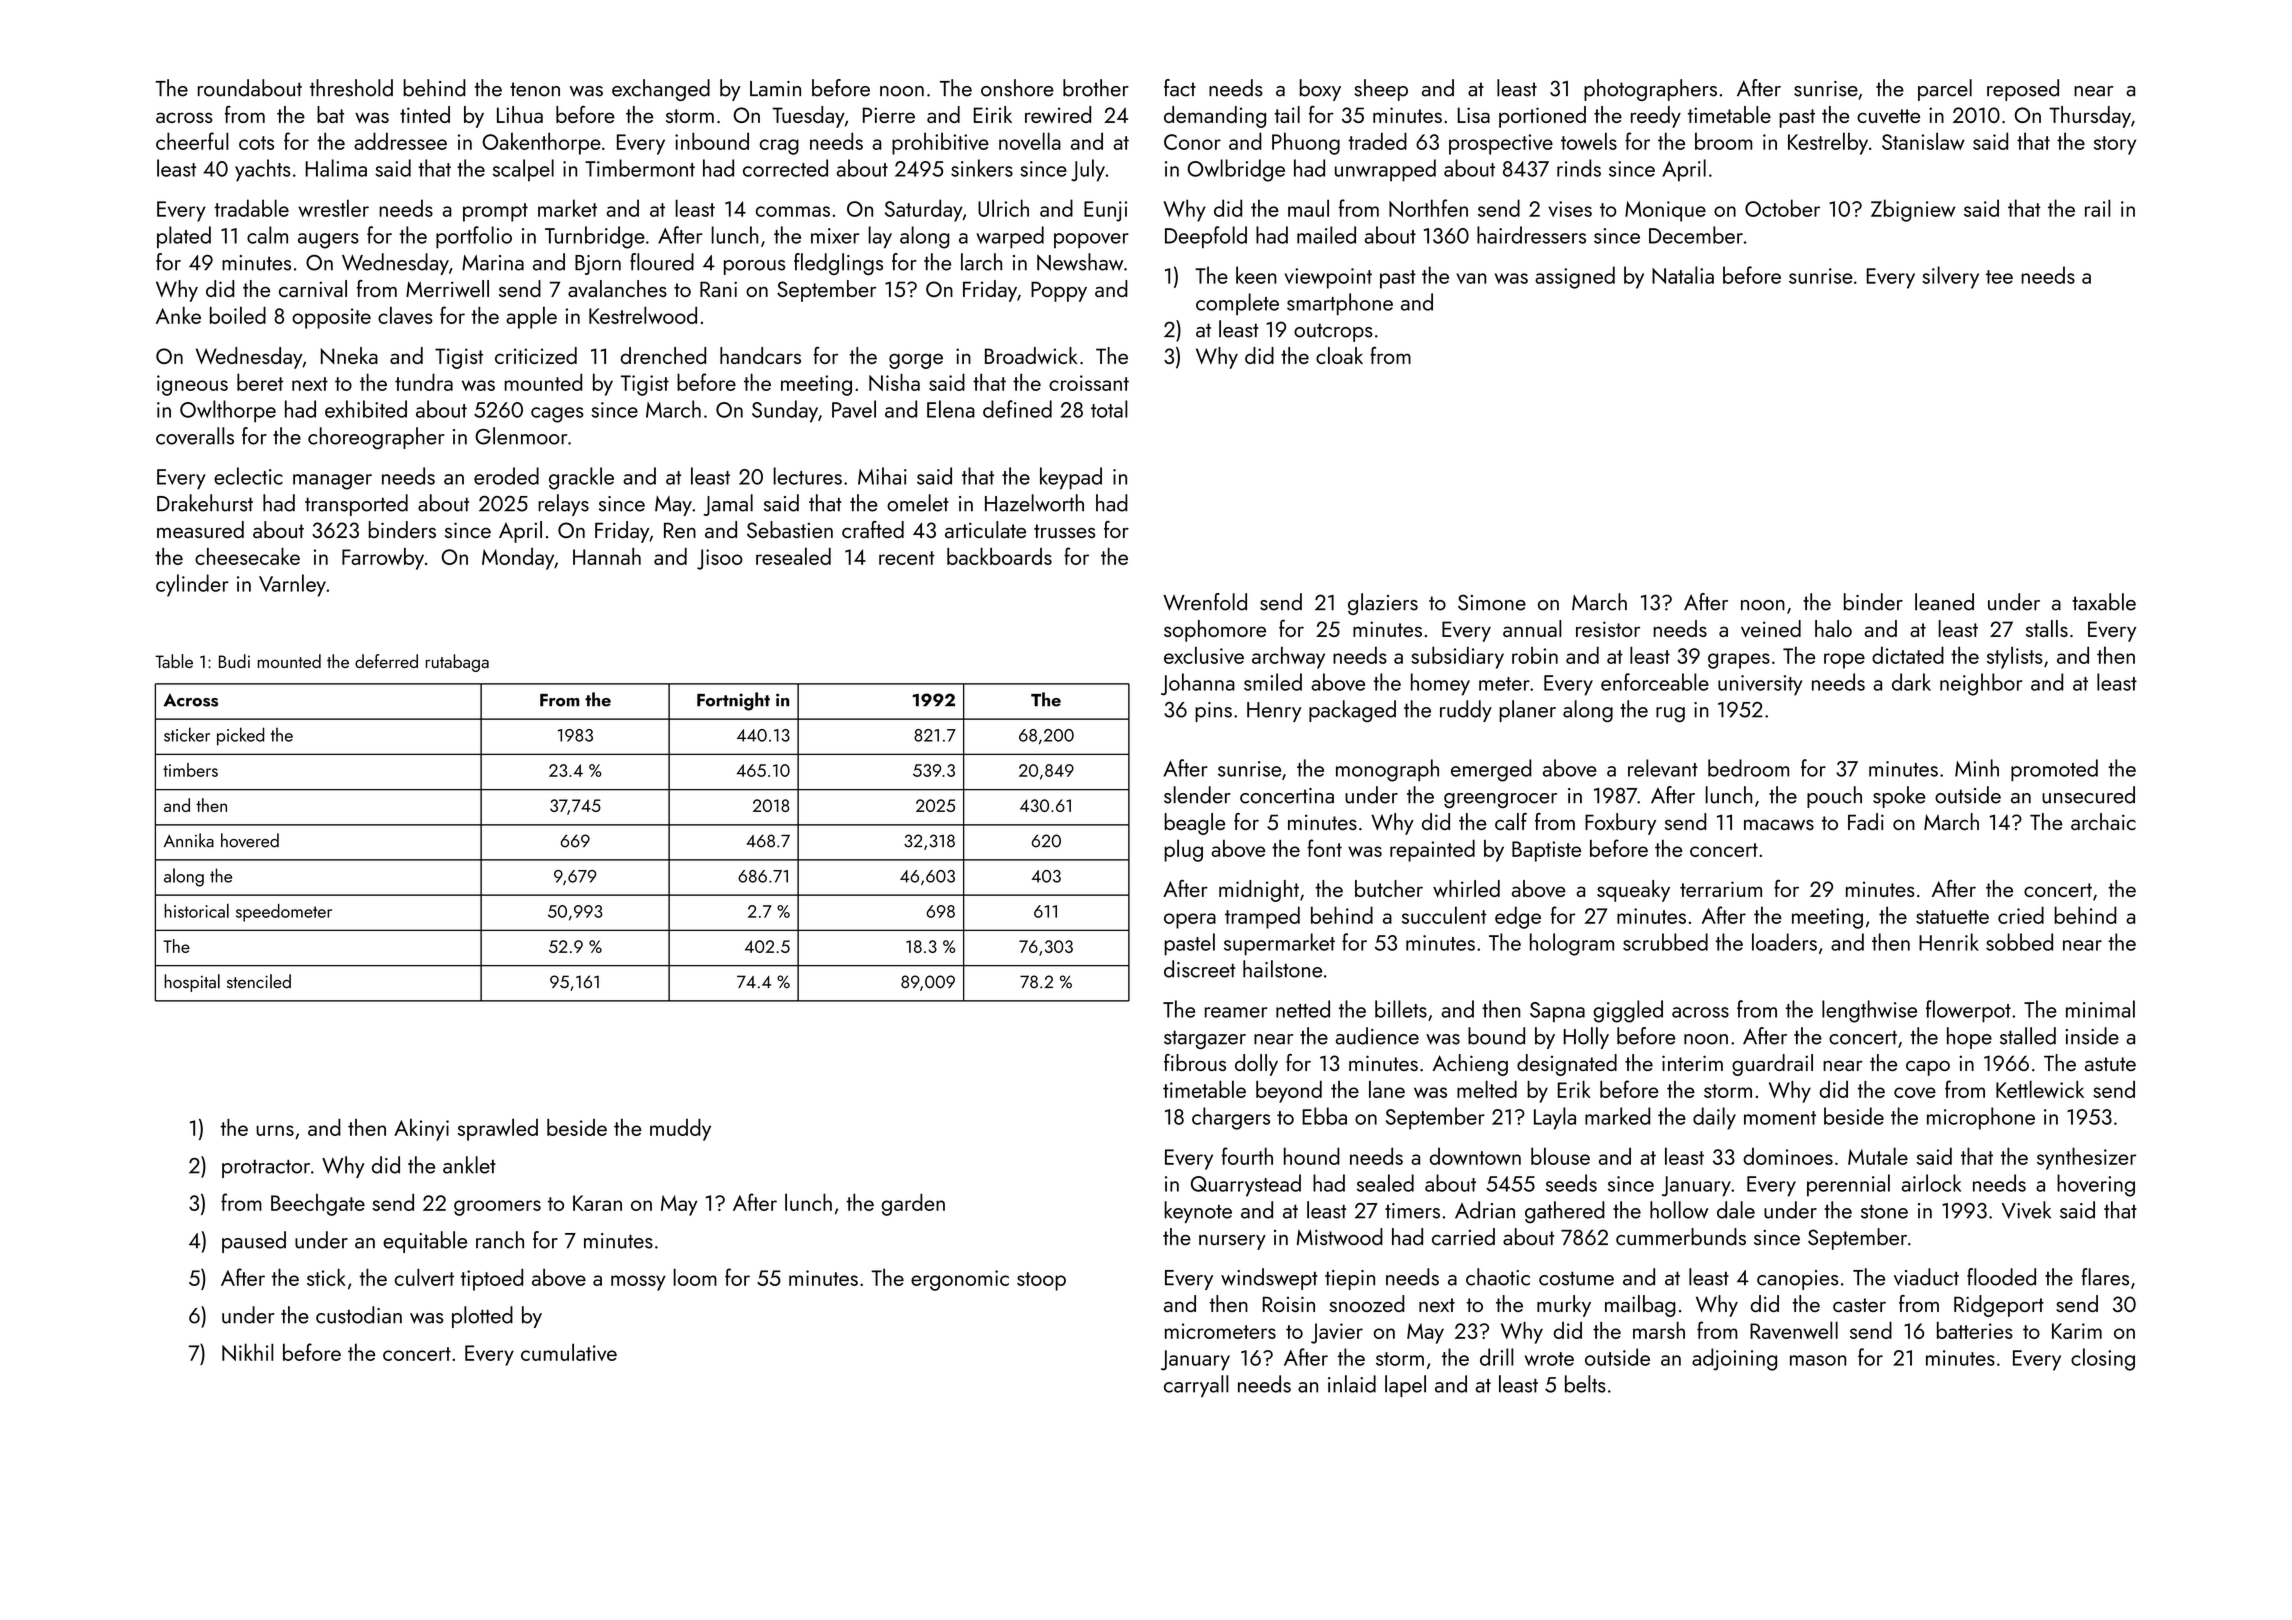 Image resolution: width=2292 pixels, height=1620 pixels. What do you see at coordinates (1665, 942) in the page?
I see `scrubbed` at bounding box center [1665, 942].
